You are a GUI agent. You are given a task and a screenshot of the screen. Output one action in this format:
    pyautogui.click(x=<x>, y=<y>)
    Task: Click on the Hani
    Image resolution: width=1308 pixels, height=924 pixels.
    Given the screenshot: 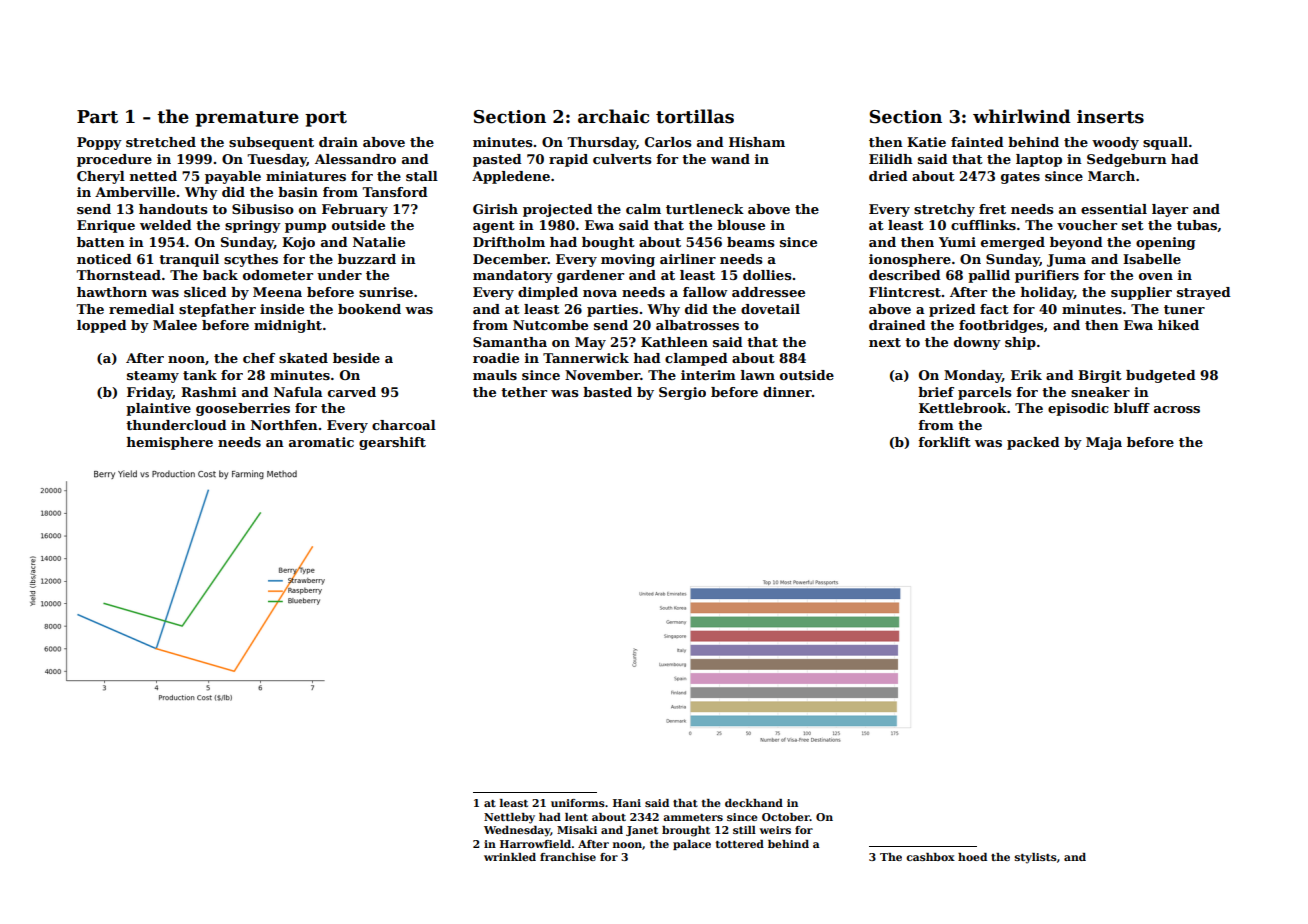 What is the action you would take?
    pyautogui.click(x=627, y=803)
